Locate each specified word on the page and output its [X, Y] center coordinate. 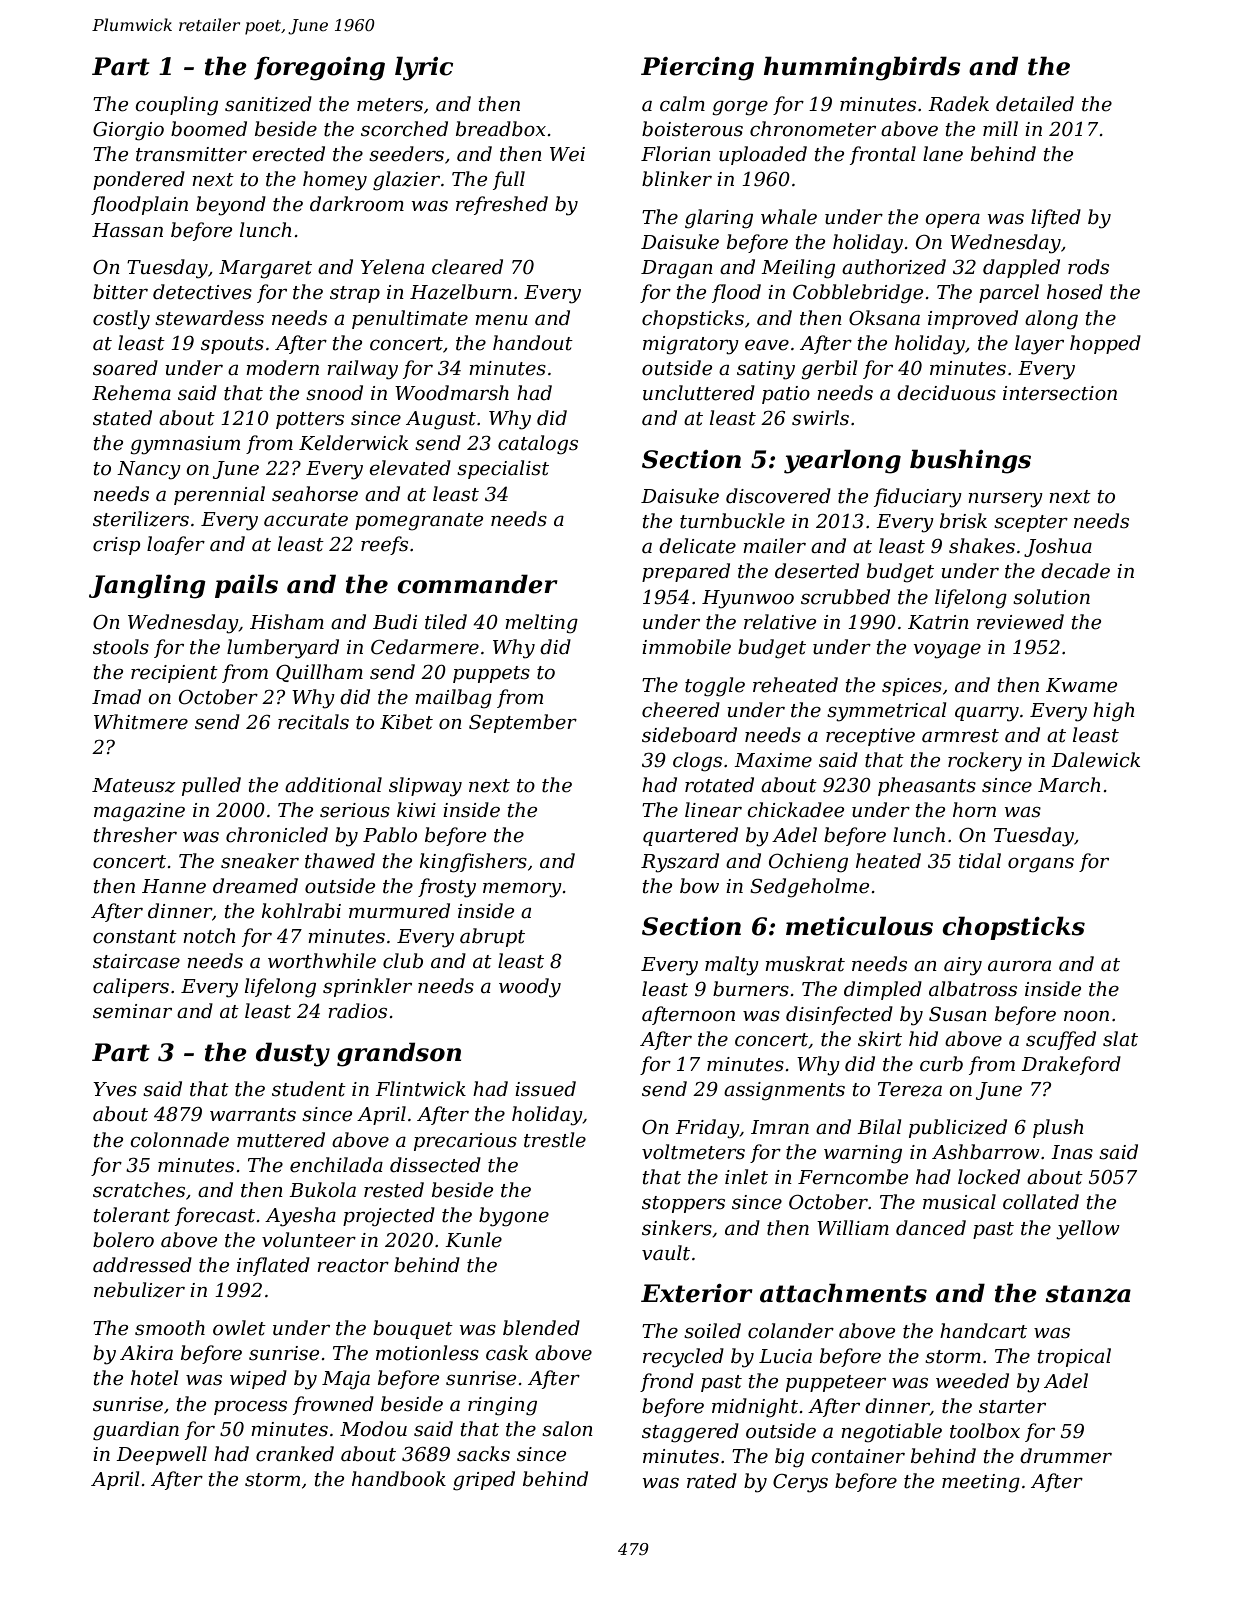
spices [912, 687]
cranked [295, 1454]
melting [541, 624]
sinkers [677, 1228]
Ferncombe [853, 1177]
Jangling [147, 586]
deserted [817, 571]
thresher [135, 835]
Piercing [697, 69]
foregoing [319, 69]
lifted [1056, 218]
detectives [202, 292]
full [509, 180]
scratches [139, 1190]
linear [713, 810]
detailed [1035, 104]
